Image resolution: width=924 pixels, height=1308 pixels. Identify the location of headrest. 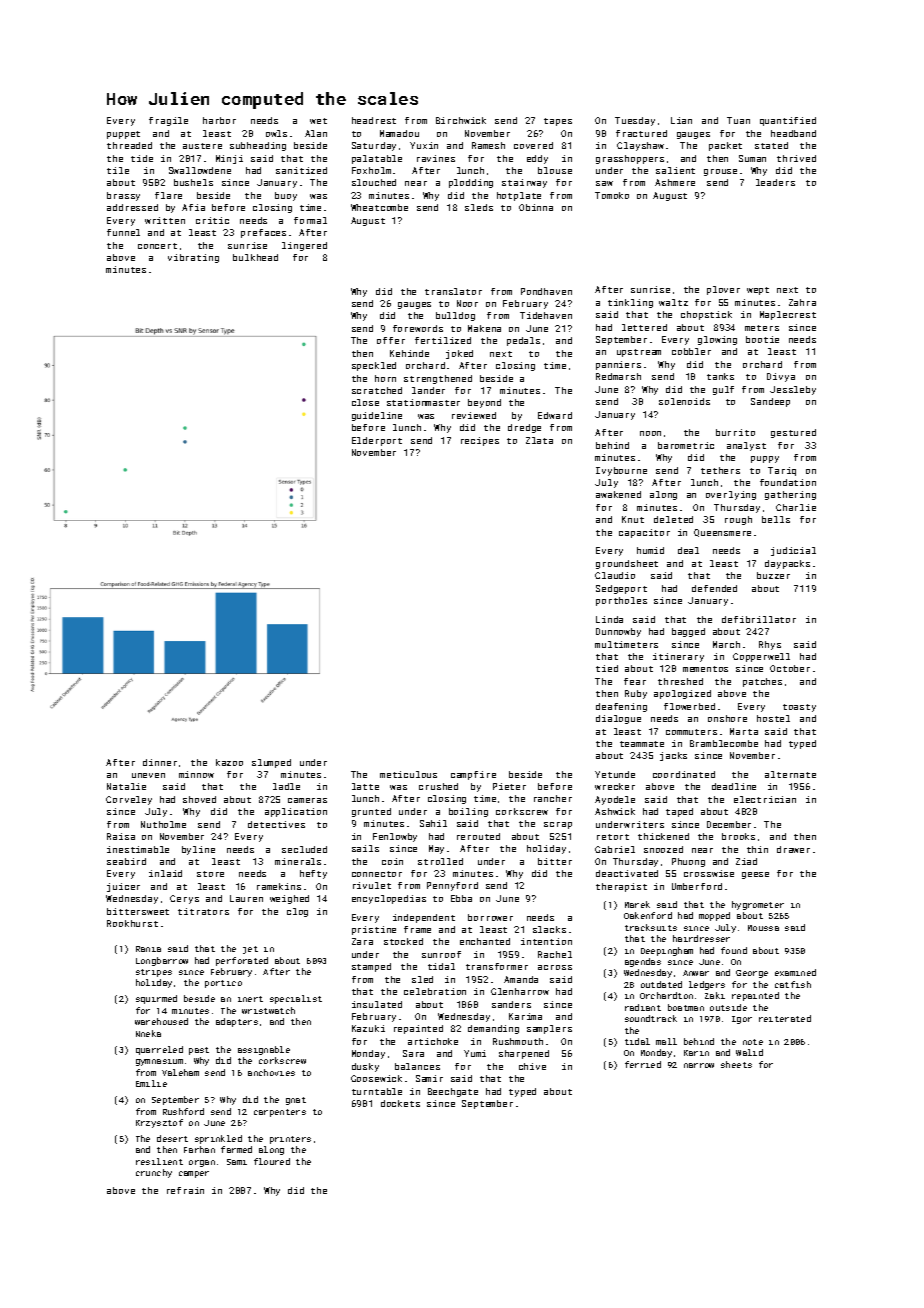
(374, 120).
